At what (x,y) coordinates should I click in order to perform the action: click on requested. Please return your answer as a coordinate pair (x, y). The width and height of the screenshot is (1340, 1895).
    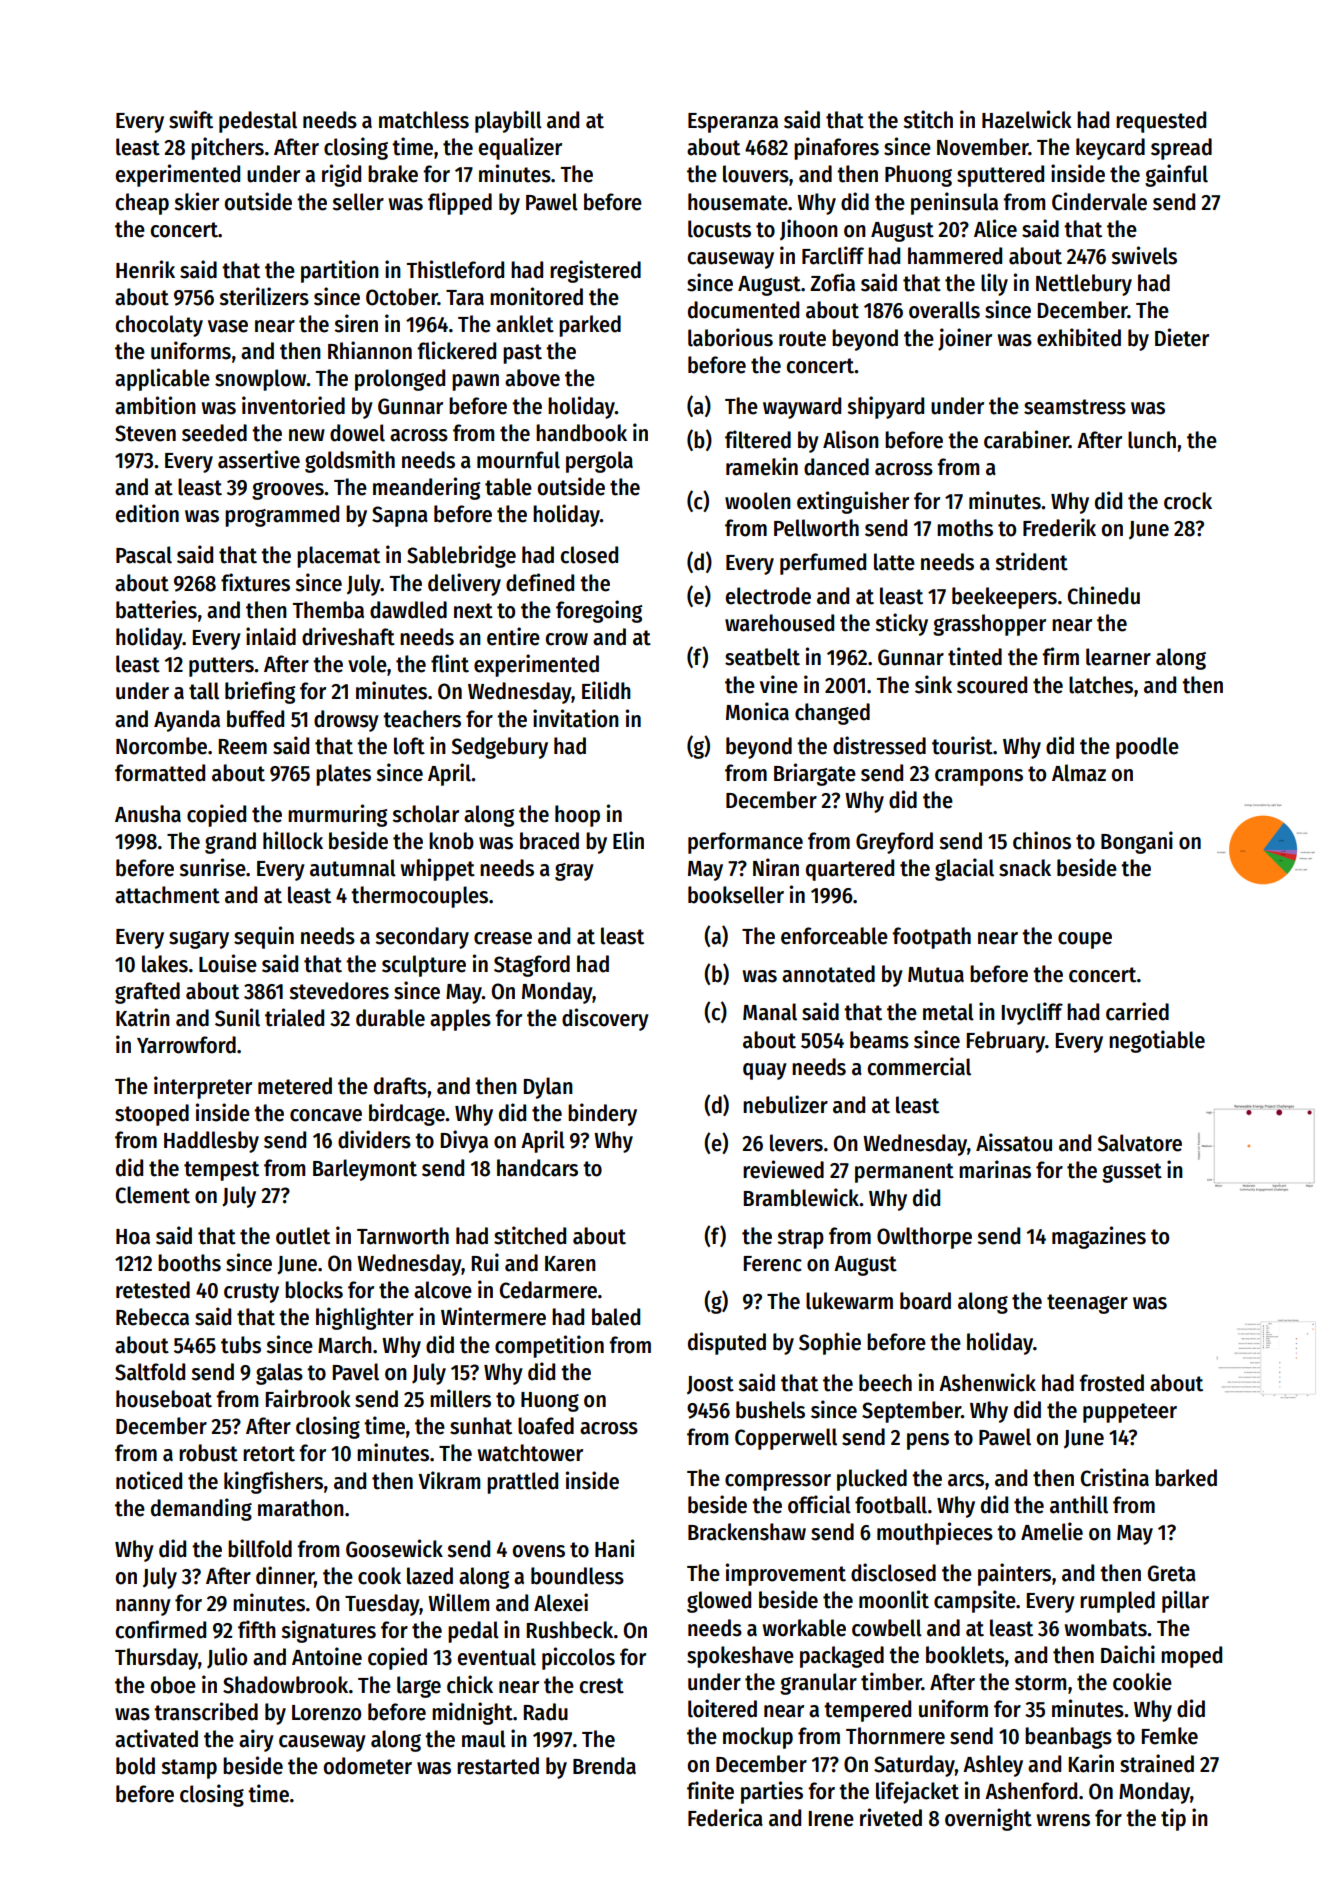
    Looking at the image, I should click on (1161, 122).
